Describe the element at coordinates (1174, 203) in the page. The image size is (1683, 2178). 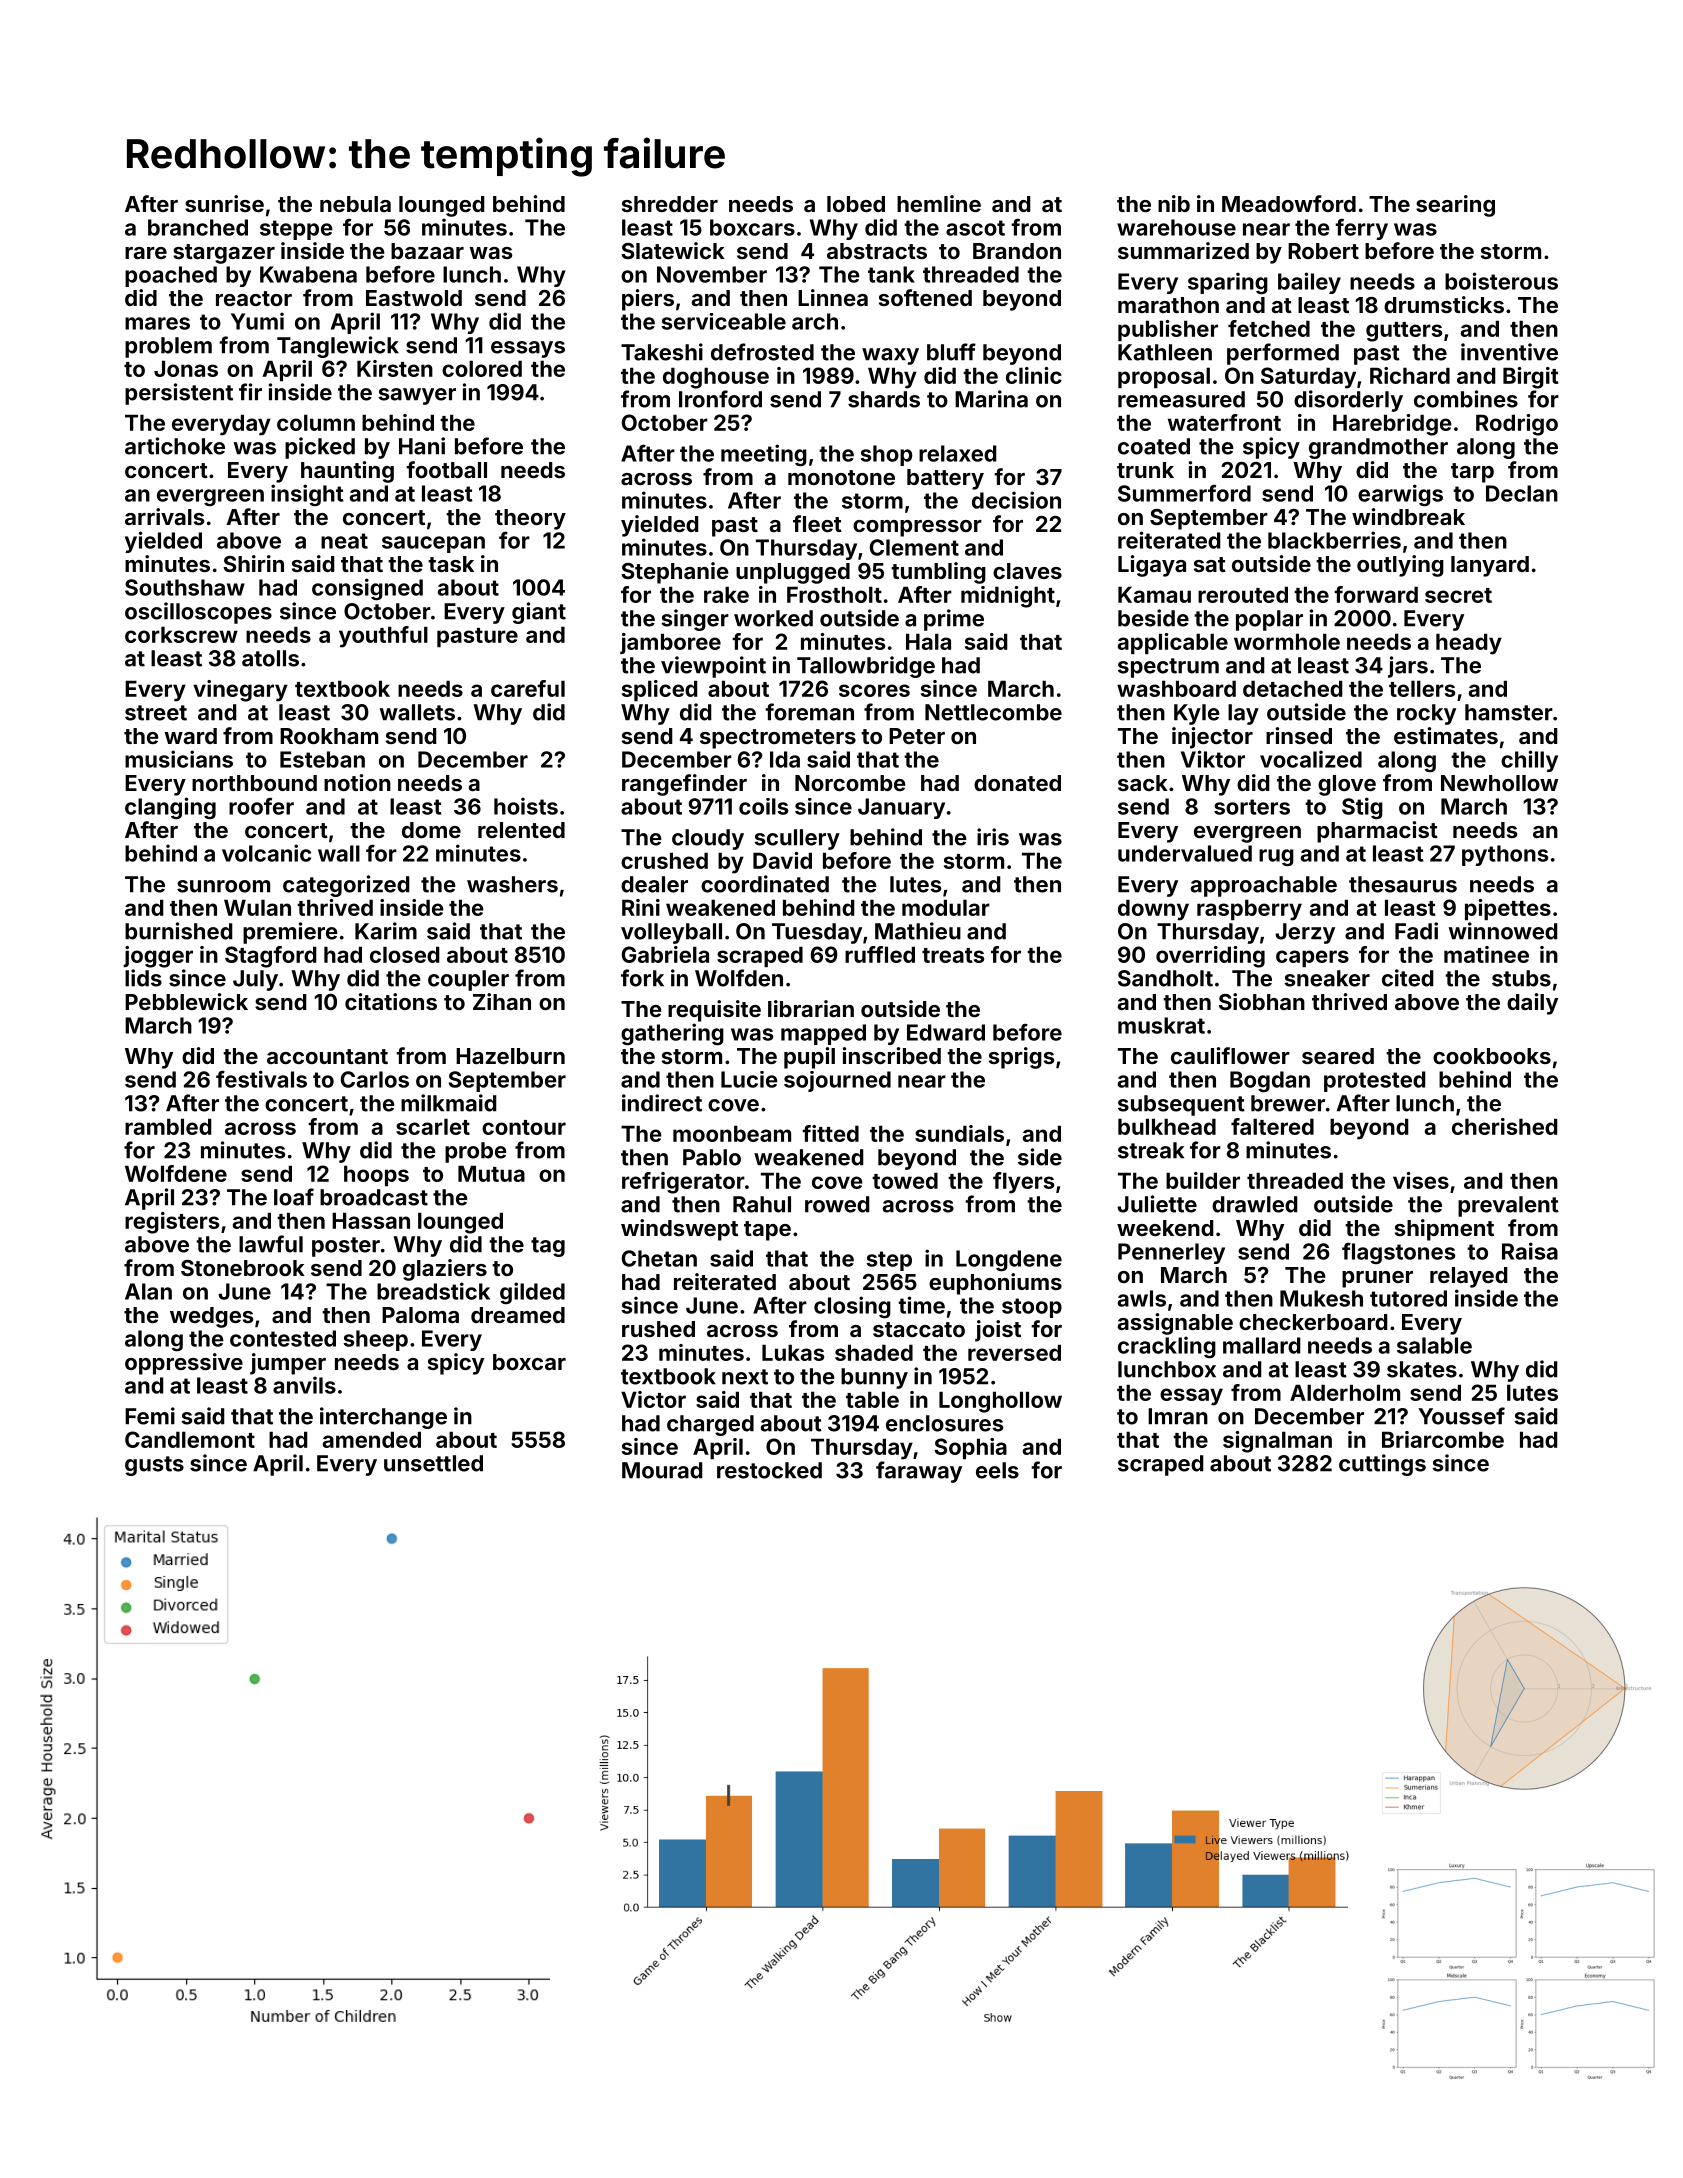
I see `nib` at that location.
